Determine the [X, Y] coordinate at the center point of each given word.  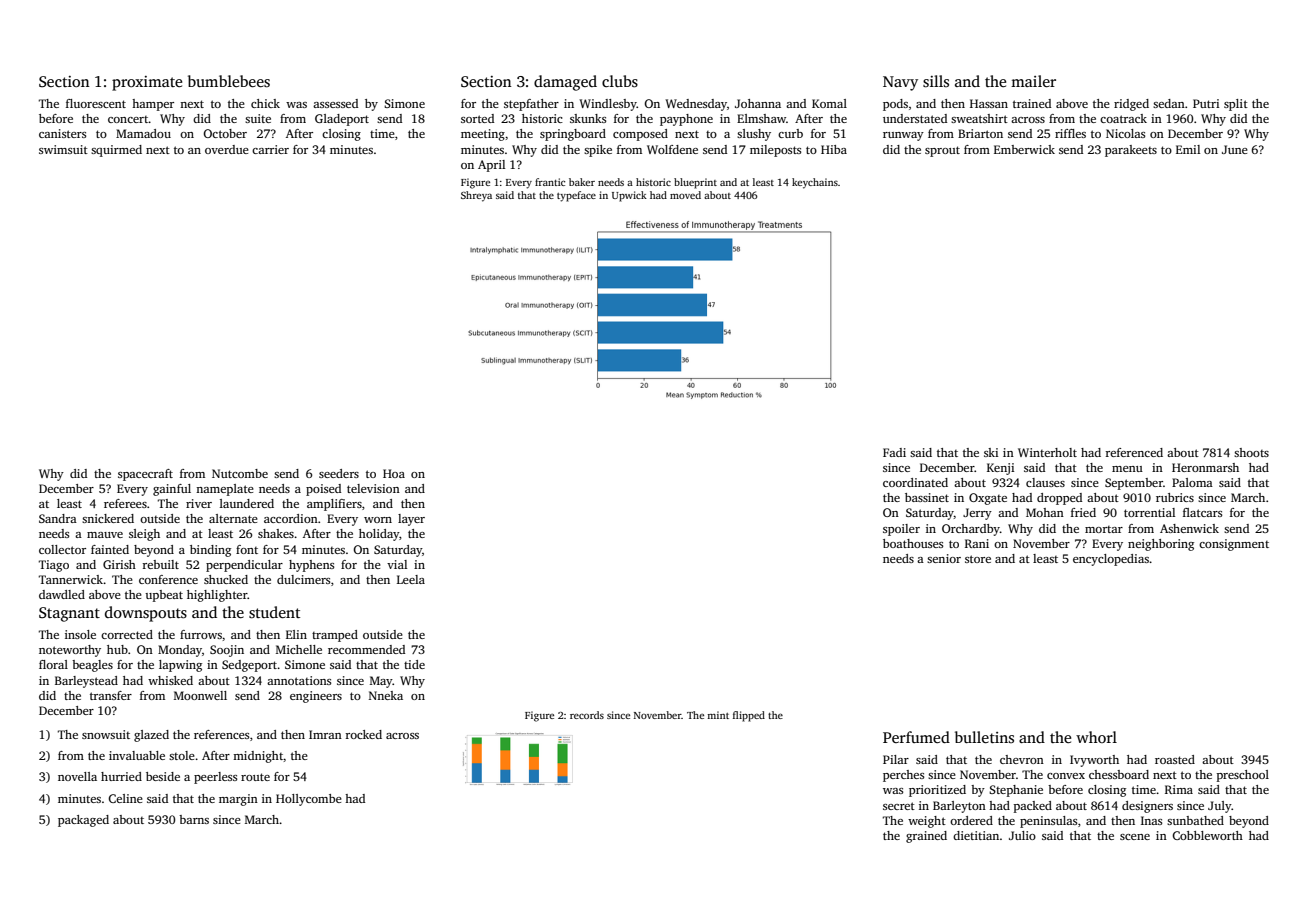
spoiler [901, 530]
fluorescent [96, 103]
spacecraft [145, 475]
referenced [1134, 452]
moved [685, 195]
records [587, 715]
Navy [900, 83]
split [1236, 105]
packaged [83, 821]
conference [168, 579]
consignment [1234, 545]
